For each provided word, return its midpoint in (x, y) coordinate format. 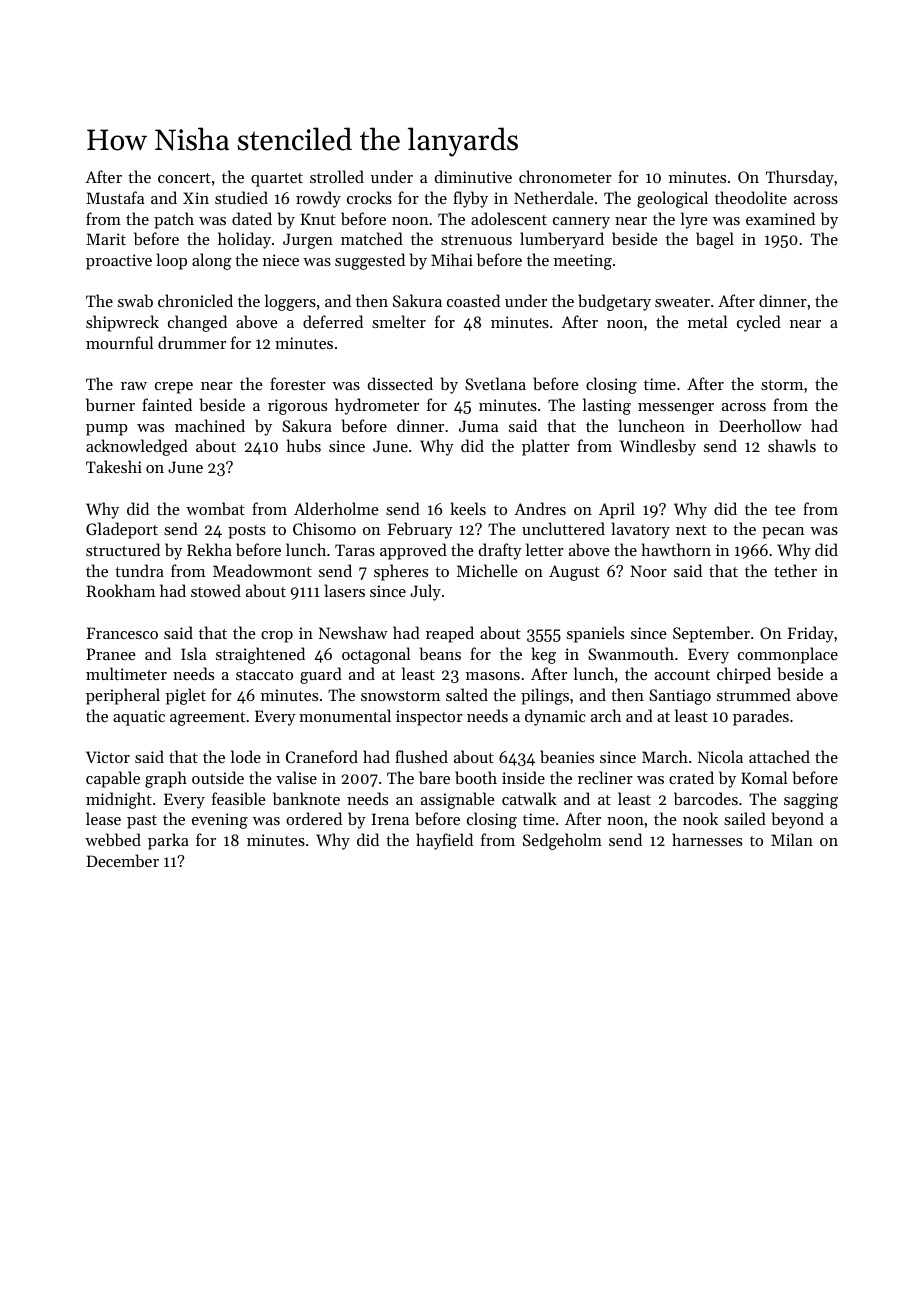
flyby (470, 199)
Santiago (680, 697)
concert (184, 178)
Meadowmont (262, 570)
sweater (682, 302)
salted (467, 694)
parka (168, 841)
